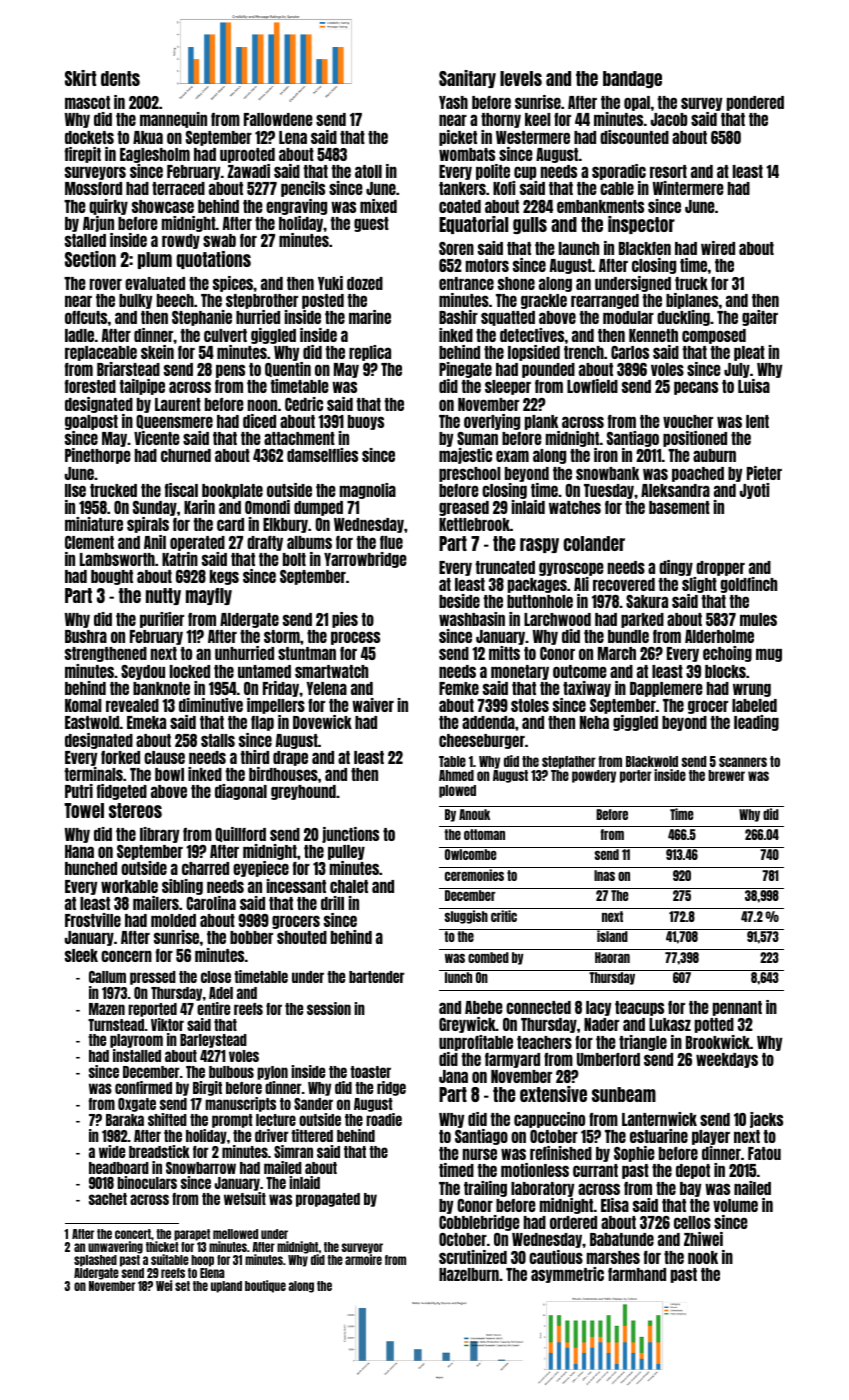 The height and width of the image is (1400, 849). Describe the element at coordinates (464, 508) in the image. I see `greased` at that location.
